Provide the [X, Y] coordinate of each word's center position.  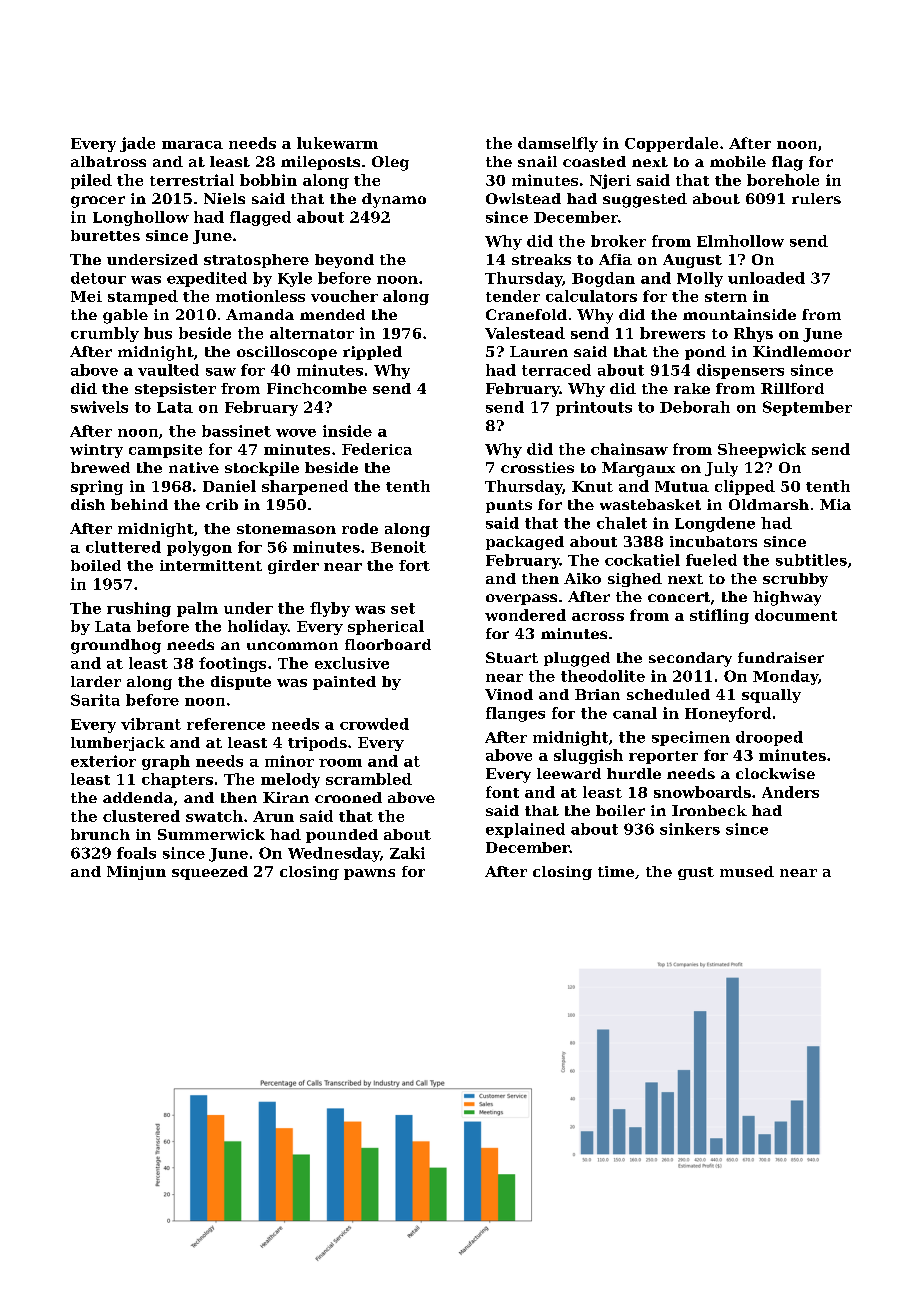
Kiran [286, 797]
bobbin [268, 180]
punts [509, 506]
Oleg [390, 163]
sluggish [588, 756]
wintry [96, 451]
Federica [377, 449]
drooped [769, 738]
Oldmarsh [769, 504]
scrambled [369, 779]
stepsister [175, 390]
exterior [103, 761]
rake [692, 388]
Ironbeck [709, 810]
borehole [783, 180]
